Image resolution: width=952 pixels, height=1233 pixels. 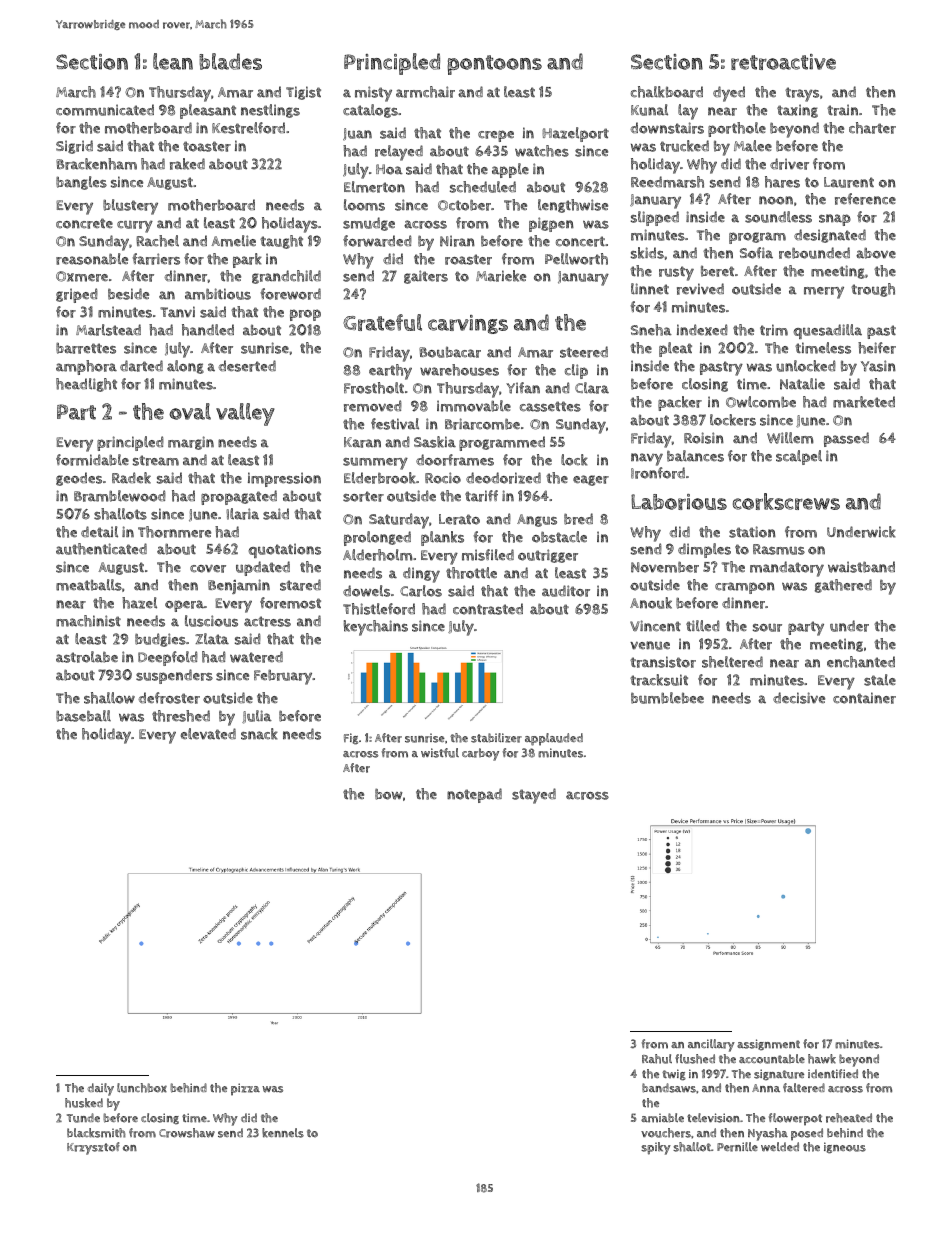 I want to click on assignment, so click(x=768, y=1045).
